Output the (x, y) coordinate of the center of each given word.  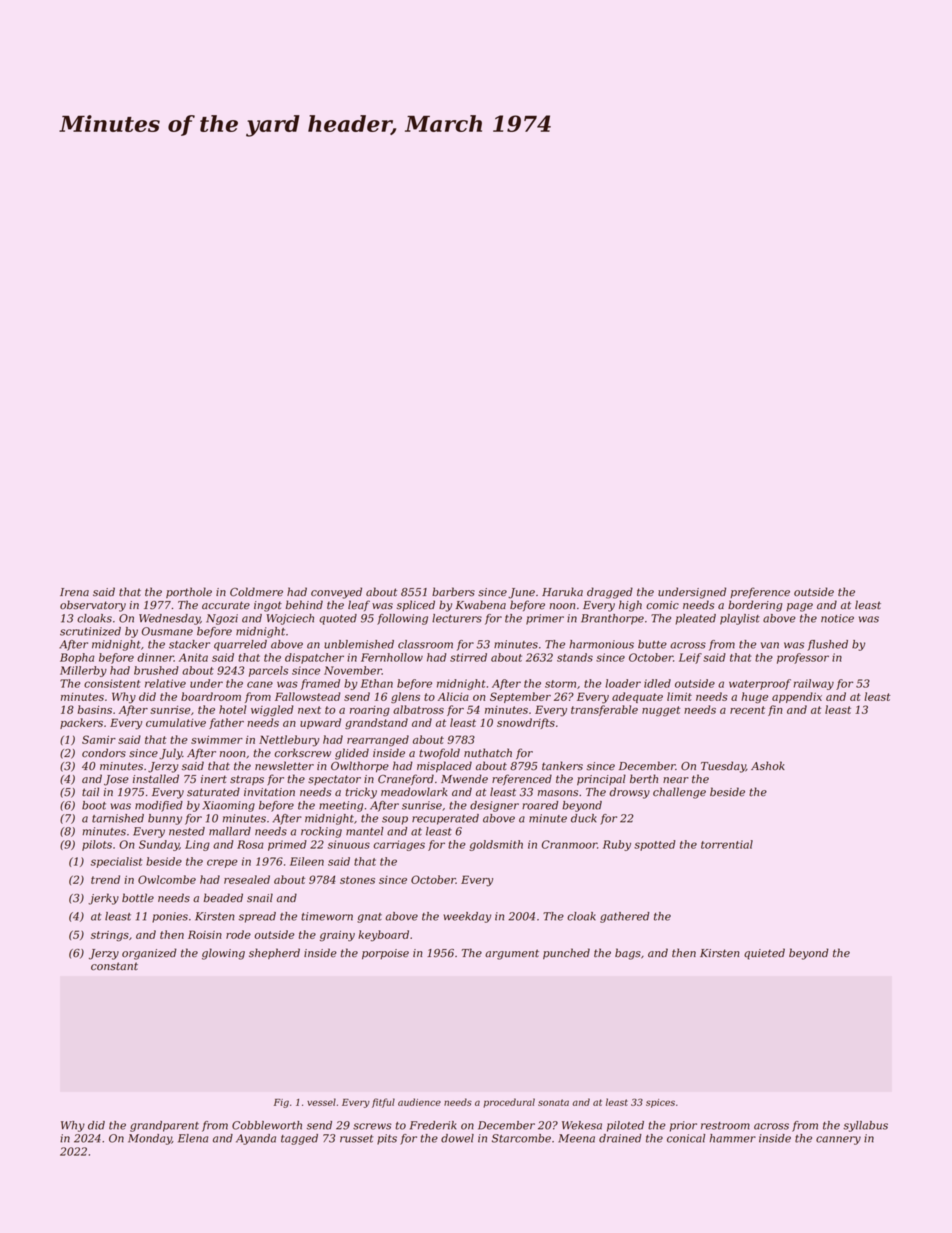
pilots (97, 845)
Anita (193, 657)
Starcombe (521, 1138)
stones (357, 880)
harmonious (601, 644)
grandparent (164, 1126)
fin (775, 710)
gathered (625, 917)
